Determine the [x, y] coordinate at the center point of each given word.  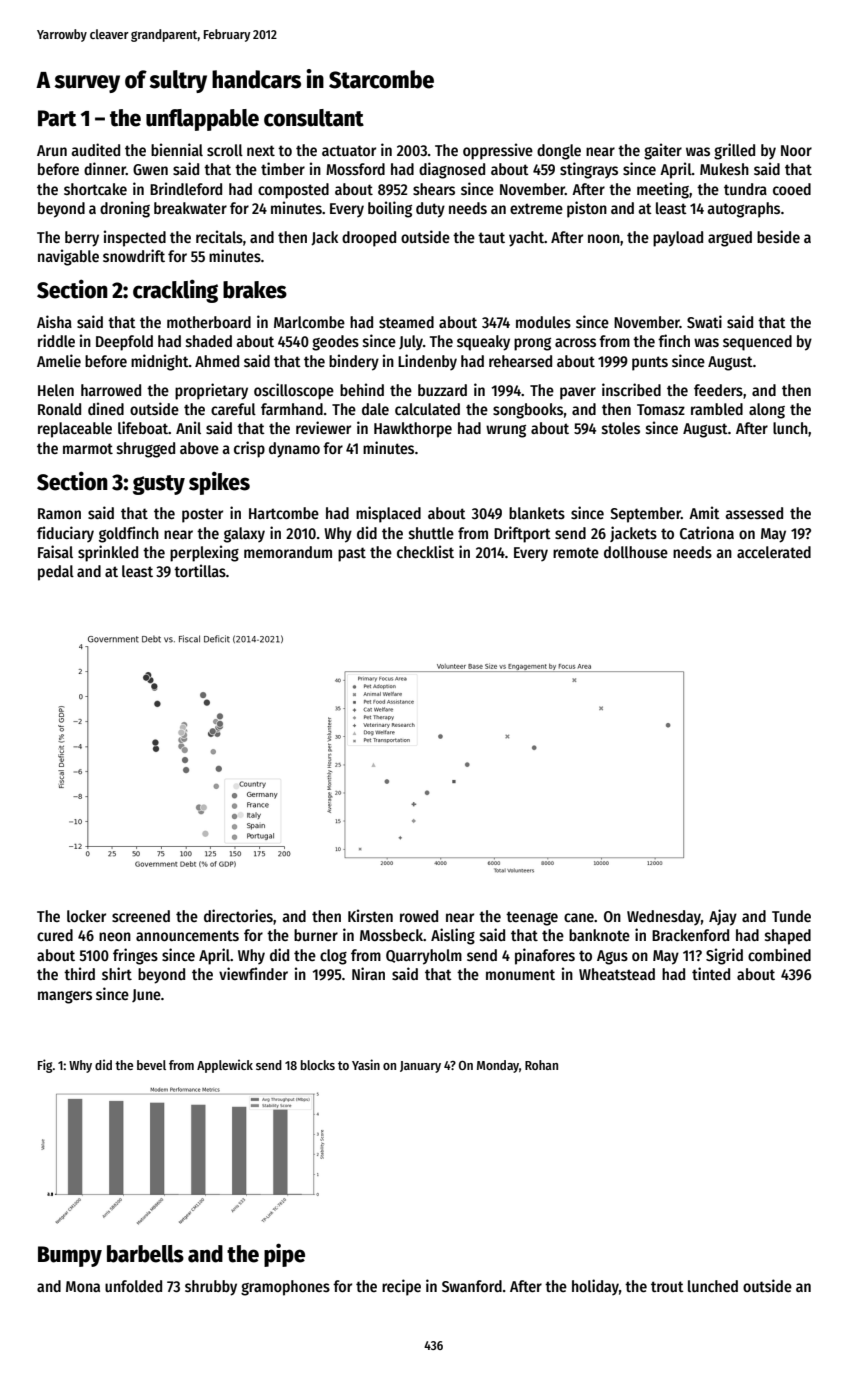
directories [238, 916]
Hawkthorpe [413, 430]
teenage [532, 918]
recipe [401, 1287]
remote [576, 552]
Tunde [791, 916]
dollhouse [636, 552]
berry [82, 239]
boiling [390, 209]
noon [604, 238]
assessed [754, 513]
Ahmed [217, 361]
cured [55, 935]
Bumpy [70, 1256]
